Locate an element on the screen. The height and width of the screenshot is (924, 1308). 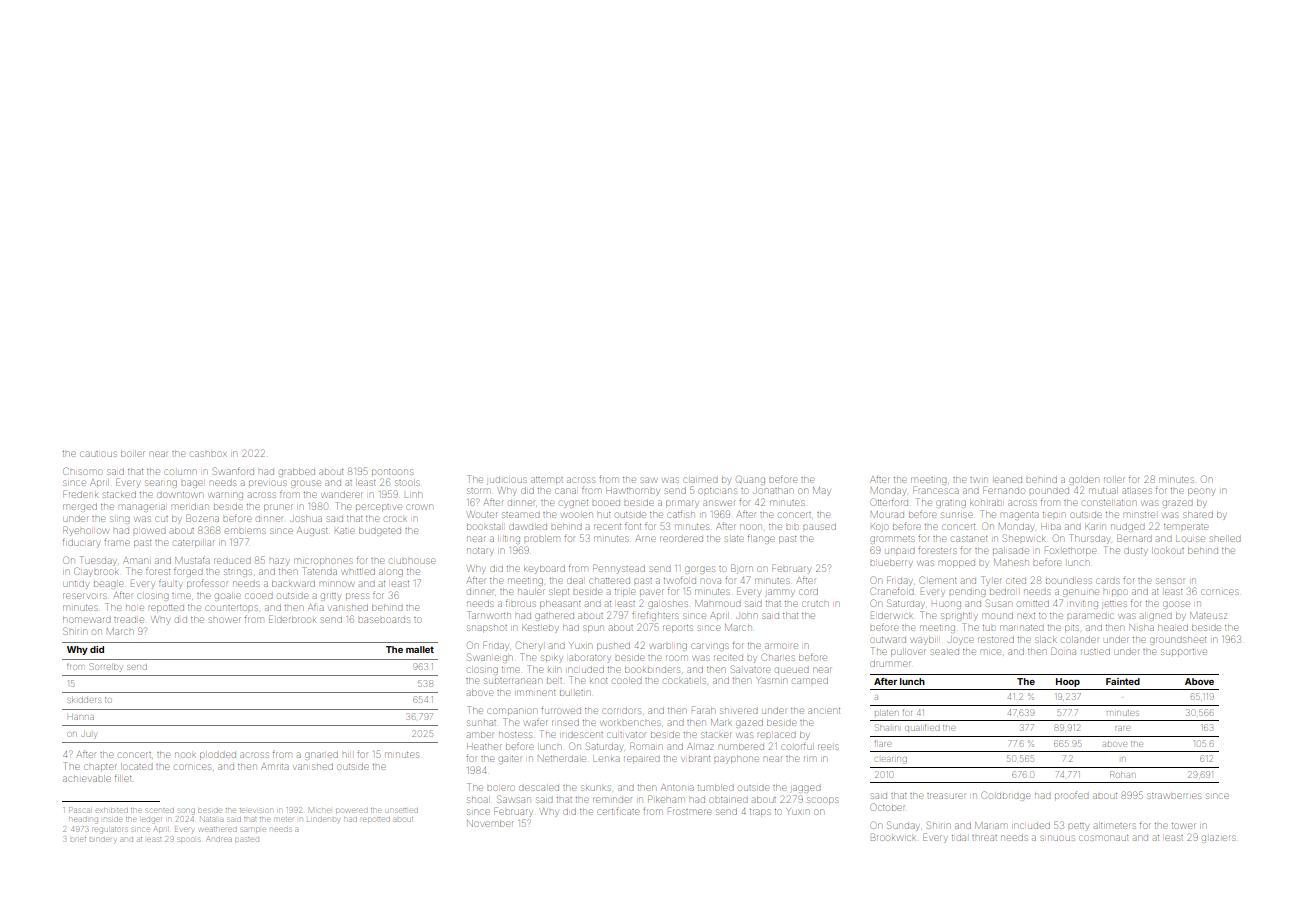
Sorrelby is located at coordinates (106, 667).
